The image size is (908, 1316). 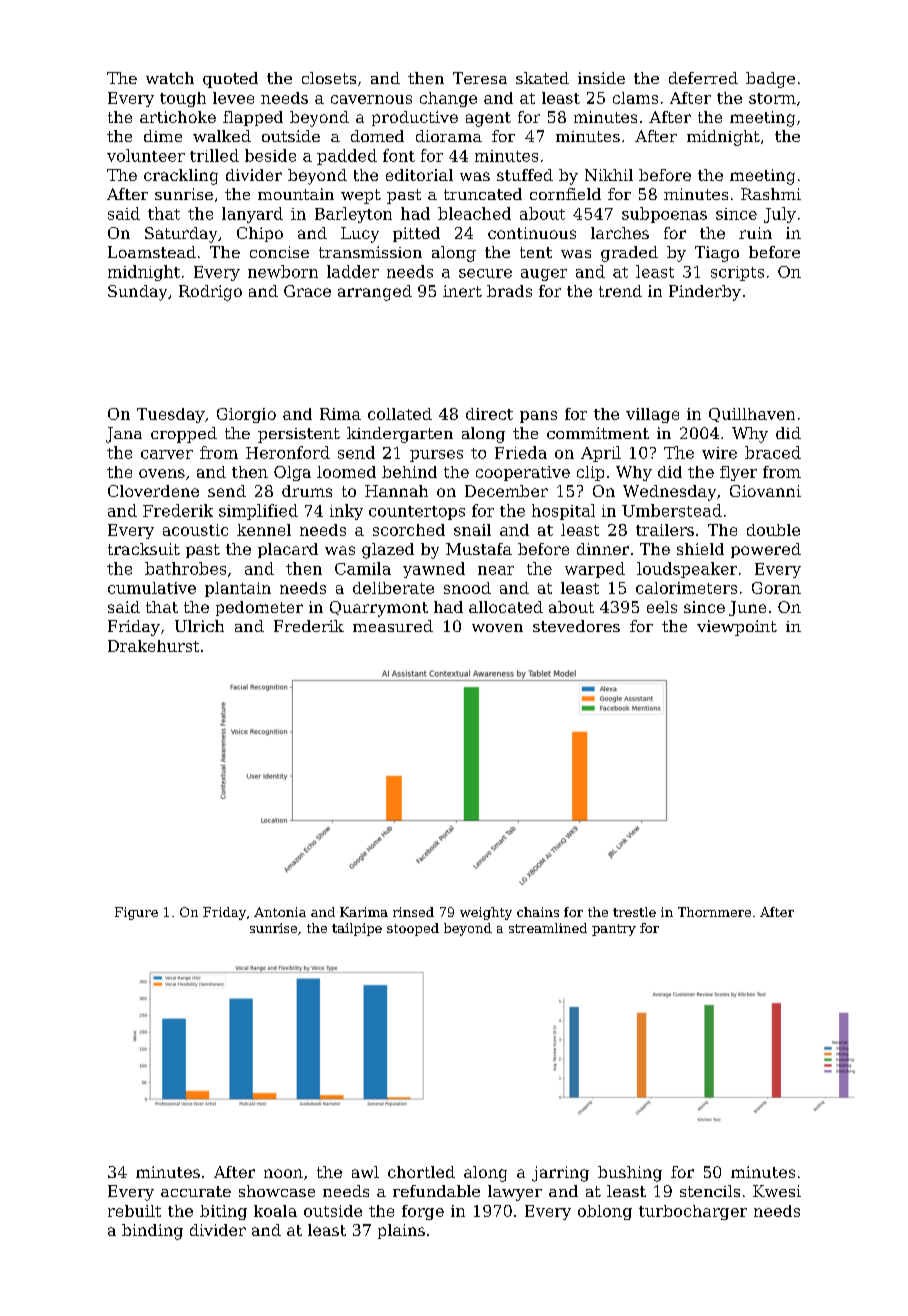 What do you see at coordinates (714, 912) in the page?
I see `Thornmere` at bounding box center [714, 912].
